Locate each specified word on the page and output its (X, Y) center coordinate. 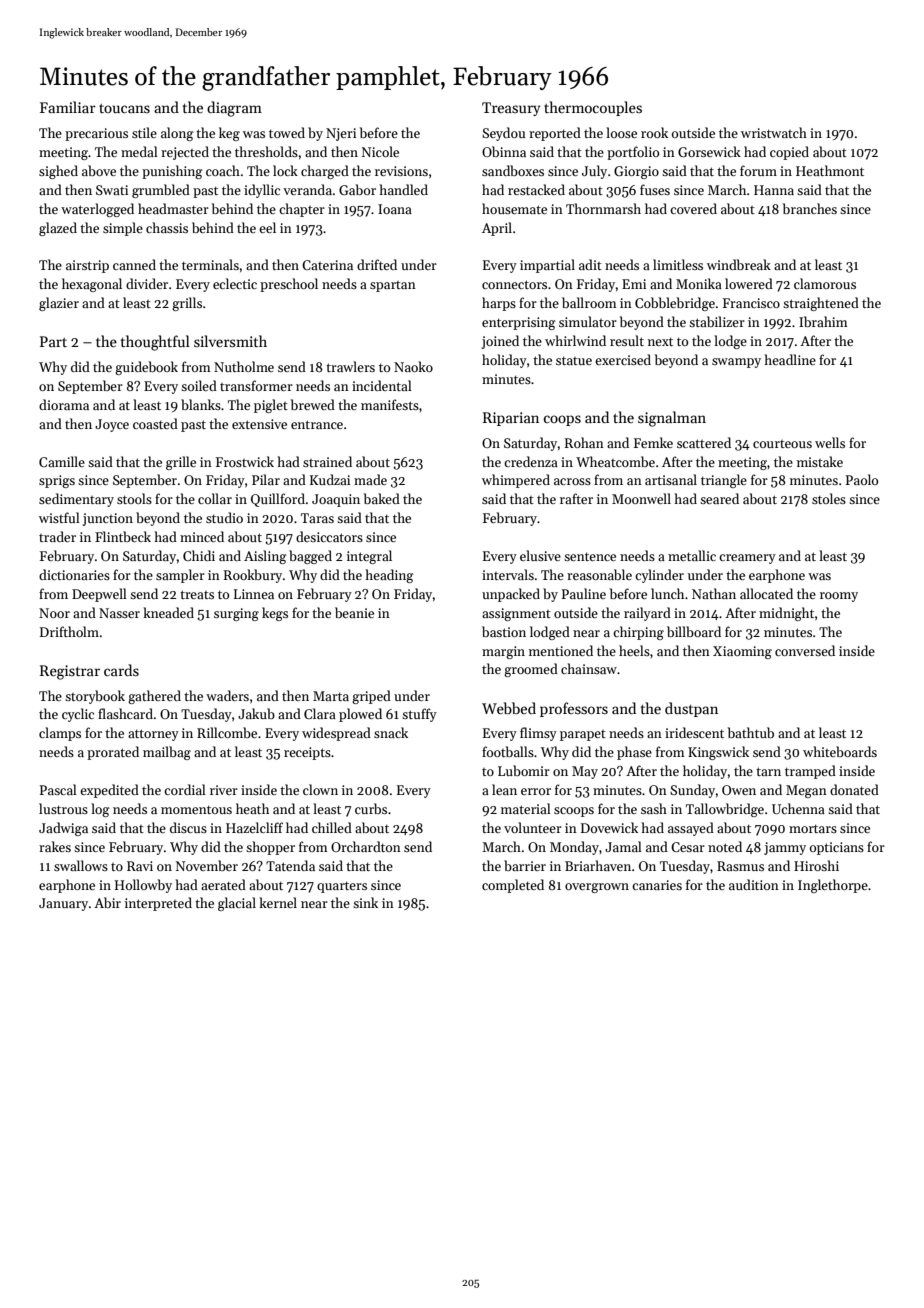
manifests (390, 404)
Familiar (68, 107)
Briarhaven (598, 865)
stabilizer (717, 321)
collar (215, 498)
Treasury (511, 109)
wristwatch (774, 132)
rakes (55, 846)
